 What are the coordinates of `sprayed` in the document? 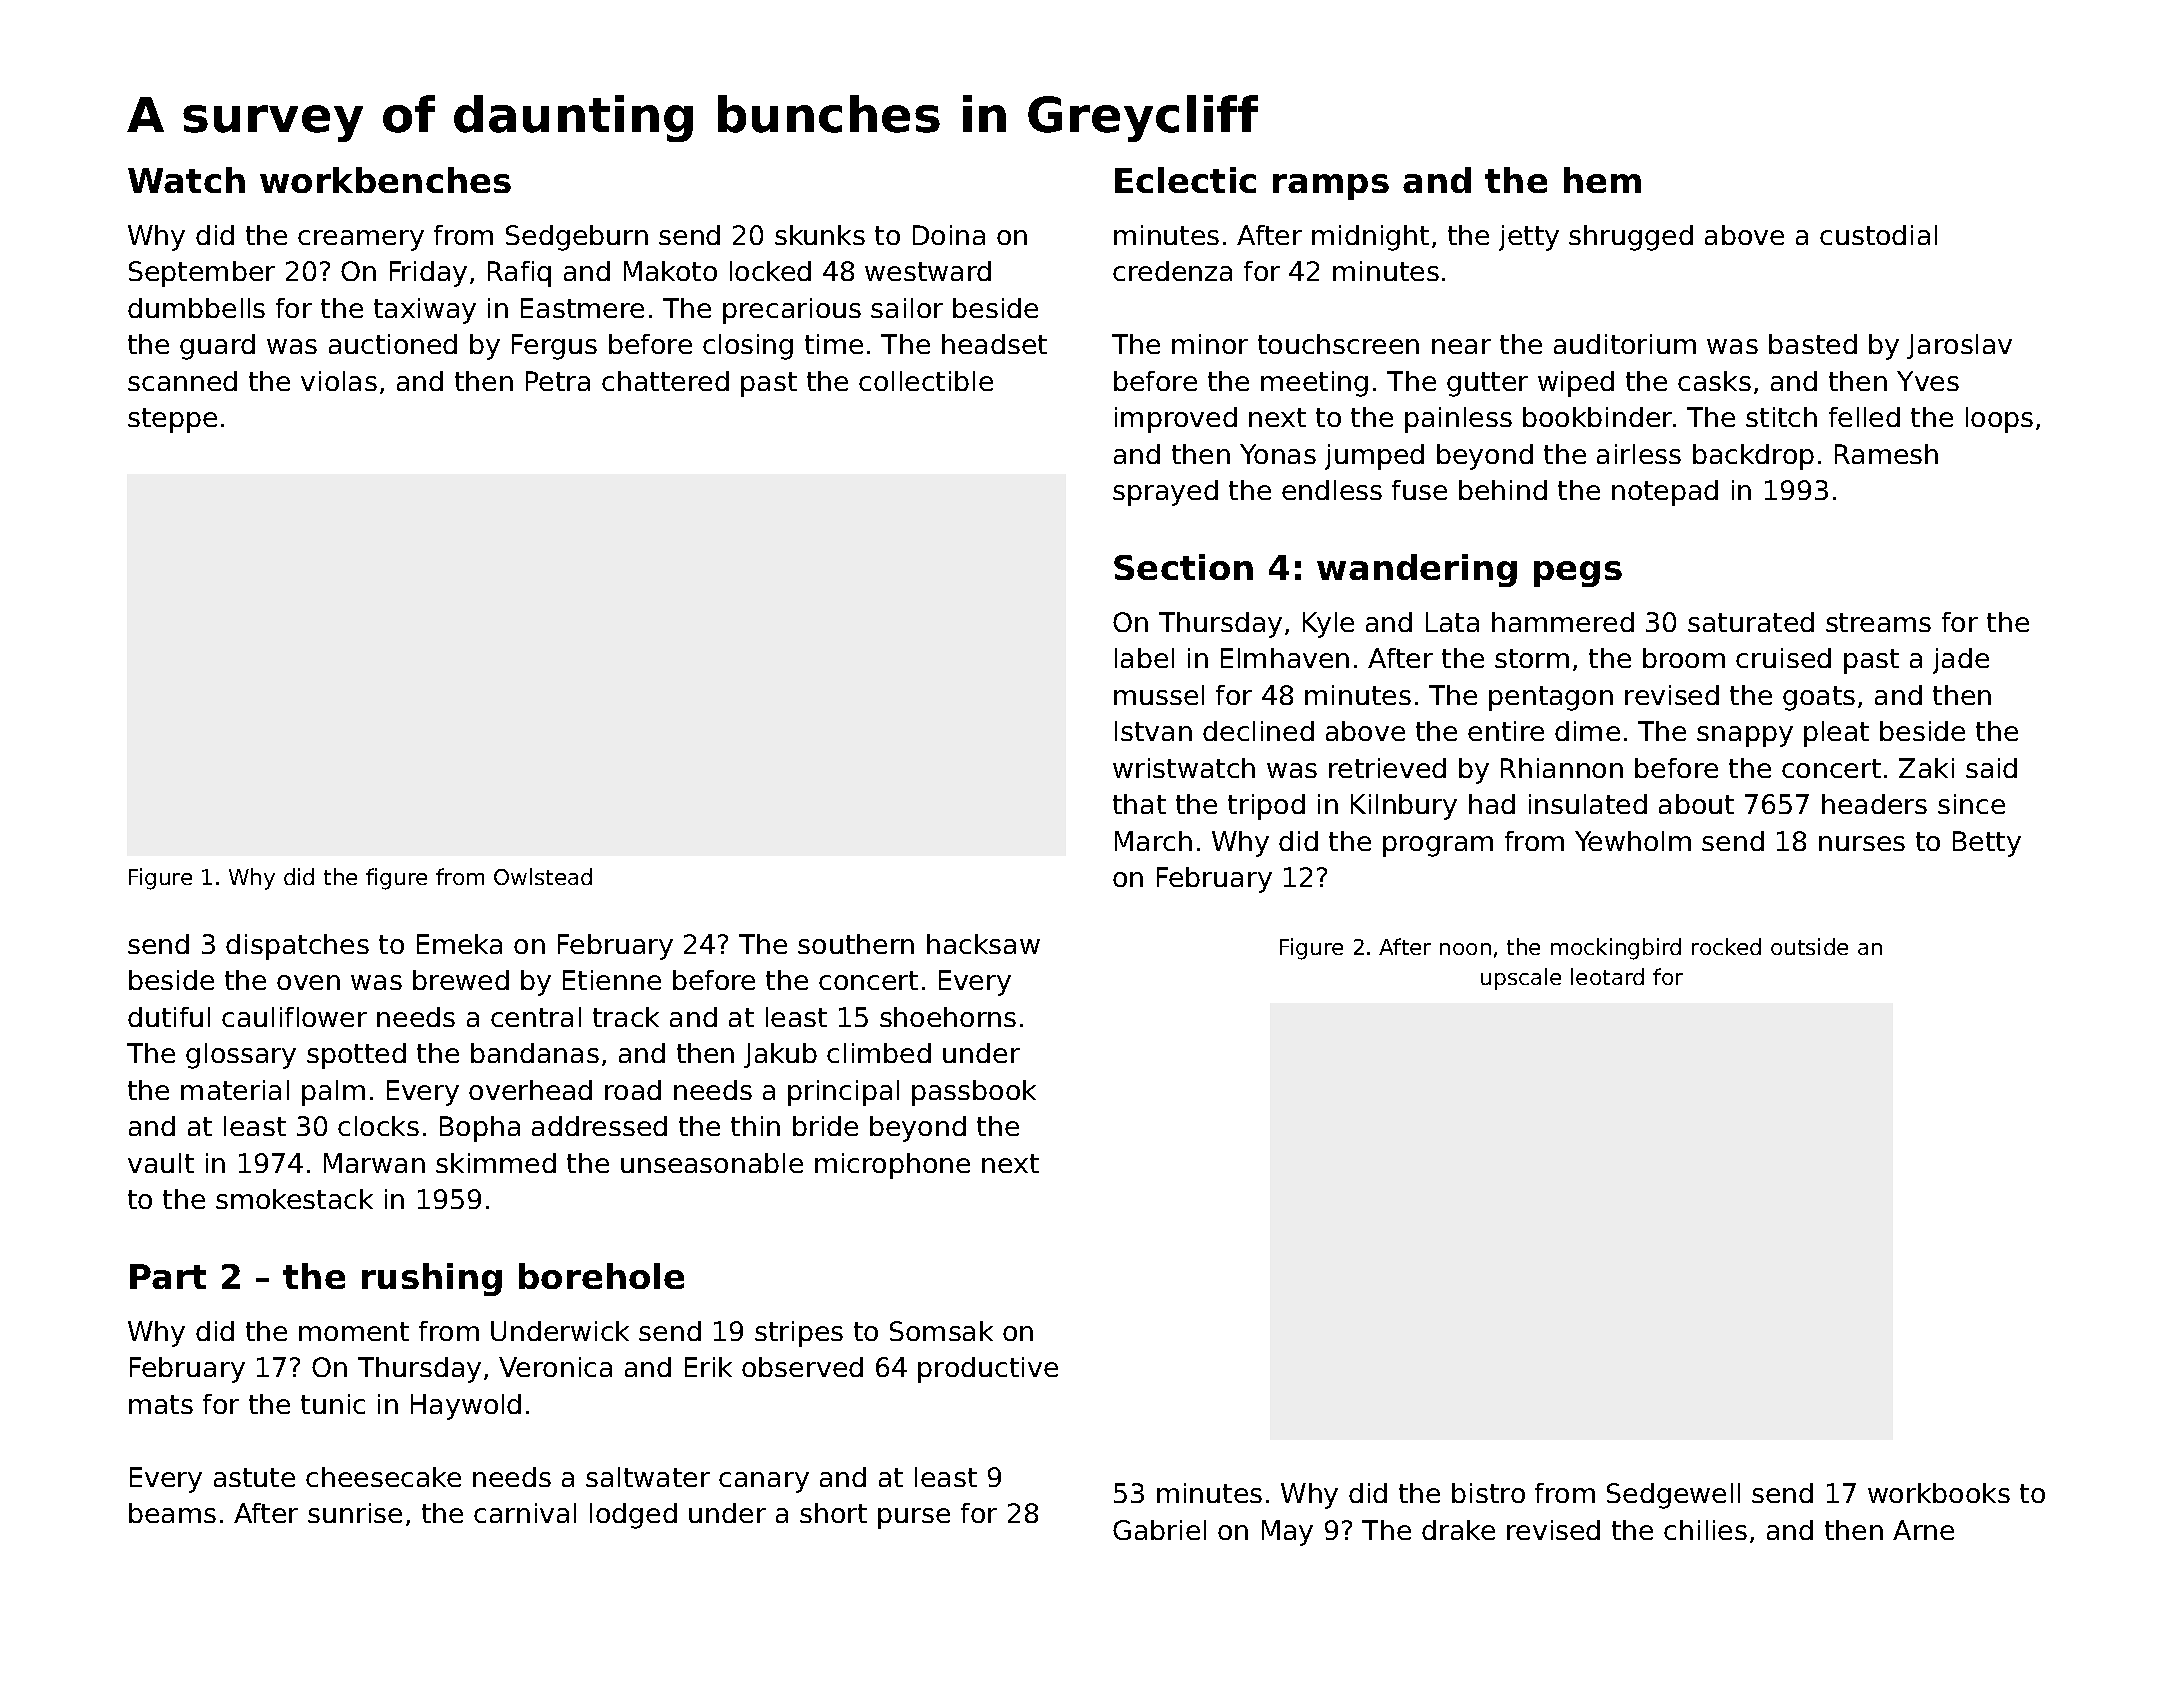 It's located at (1165, 493).
